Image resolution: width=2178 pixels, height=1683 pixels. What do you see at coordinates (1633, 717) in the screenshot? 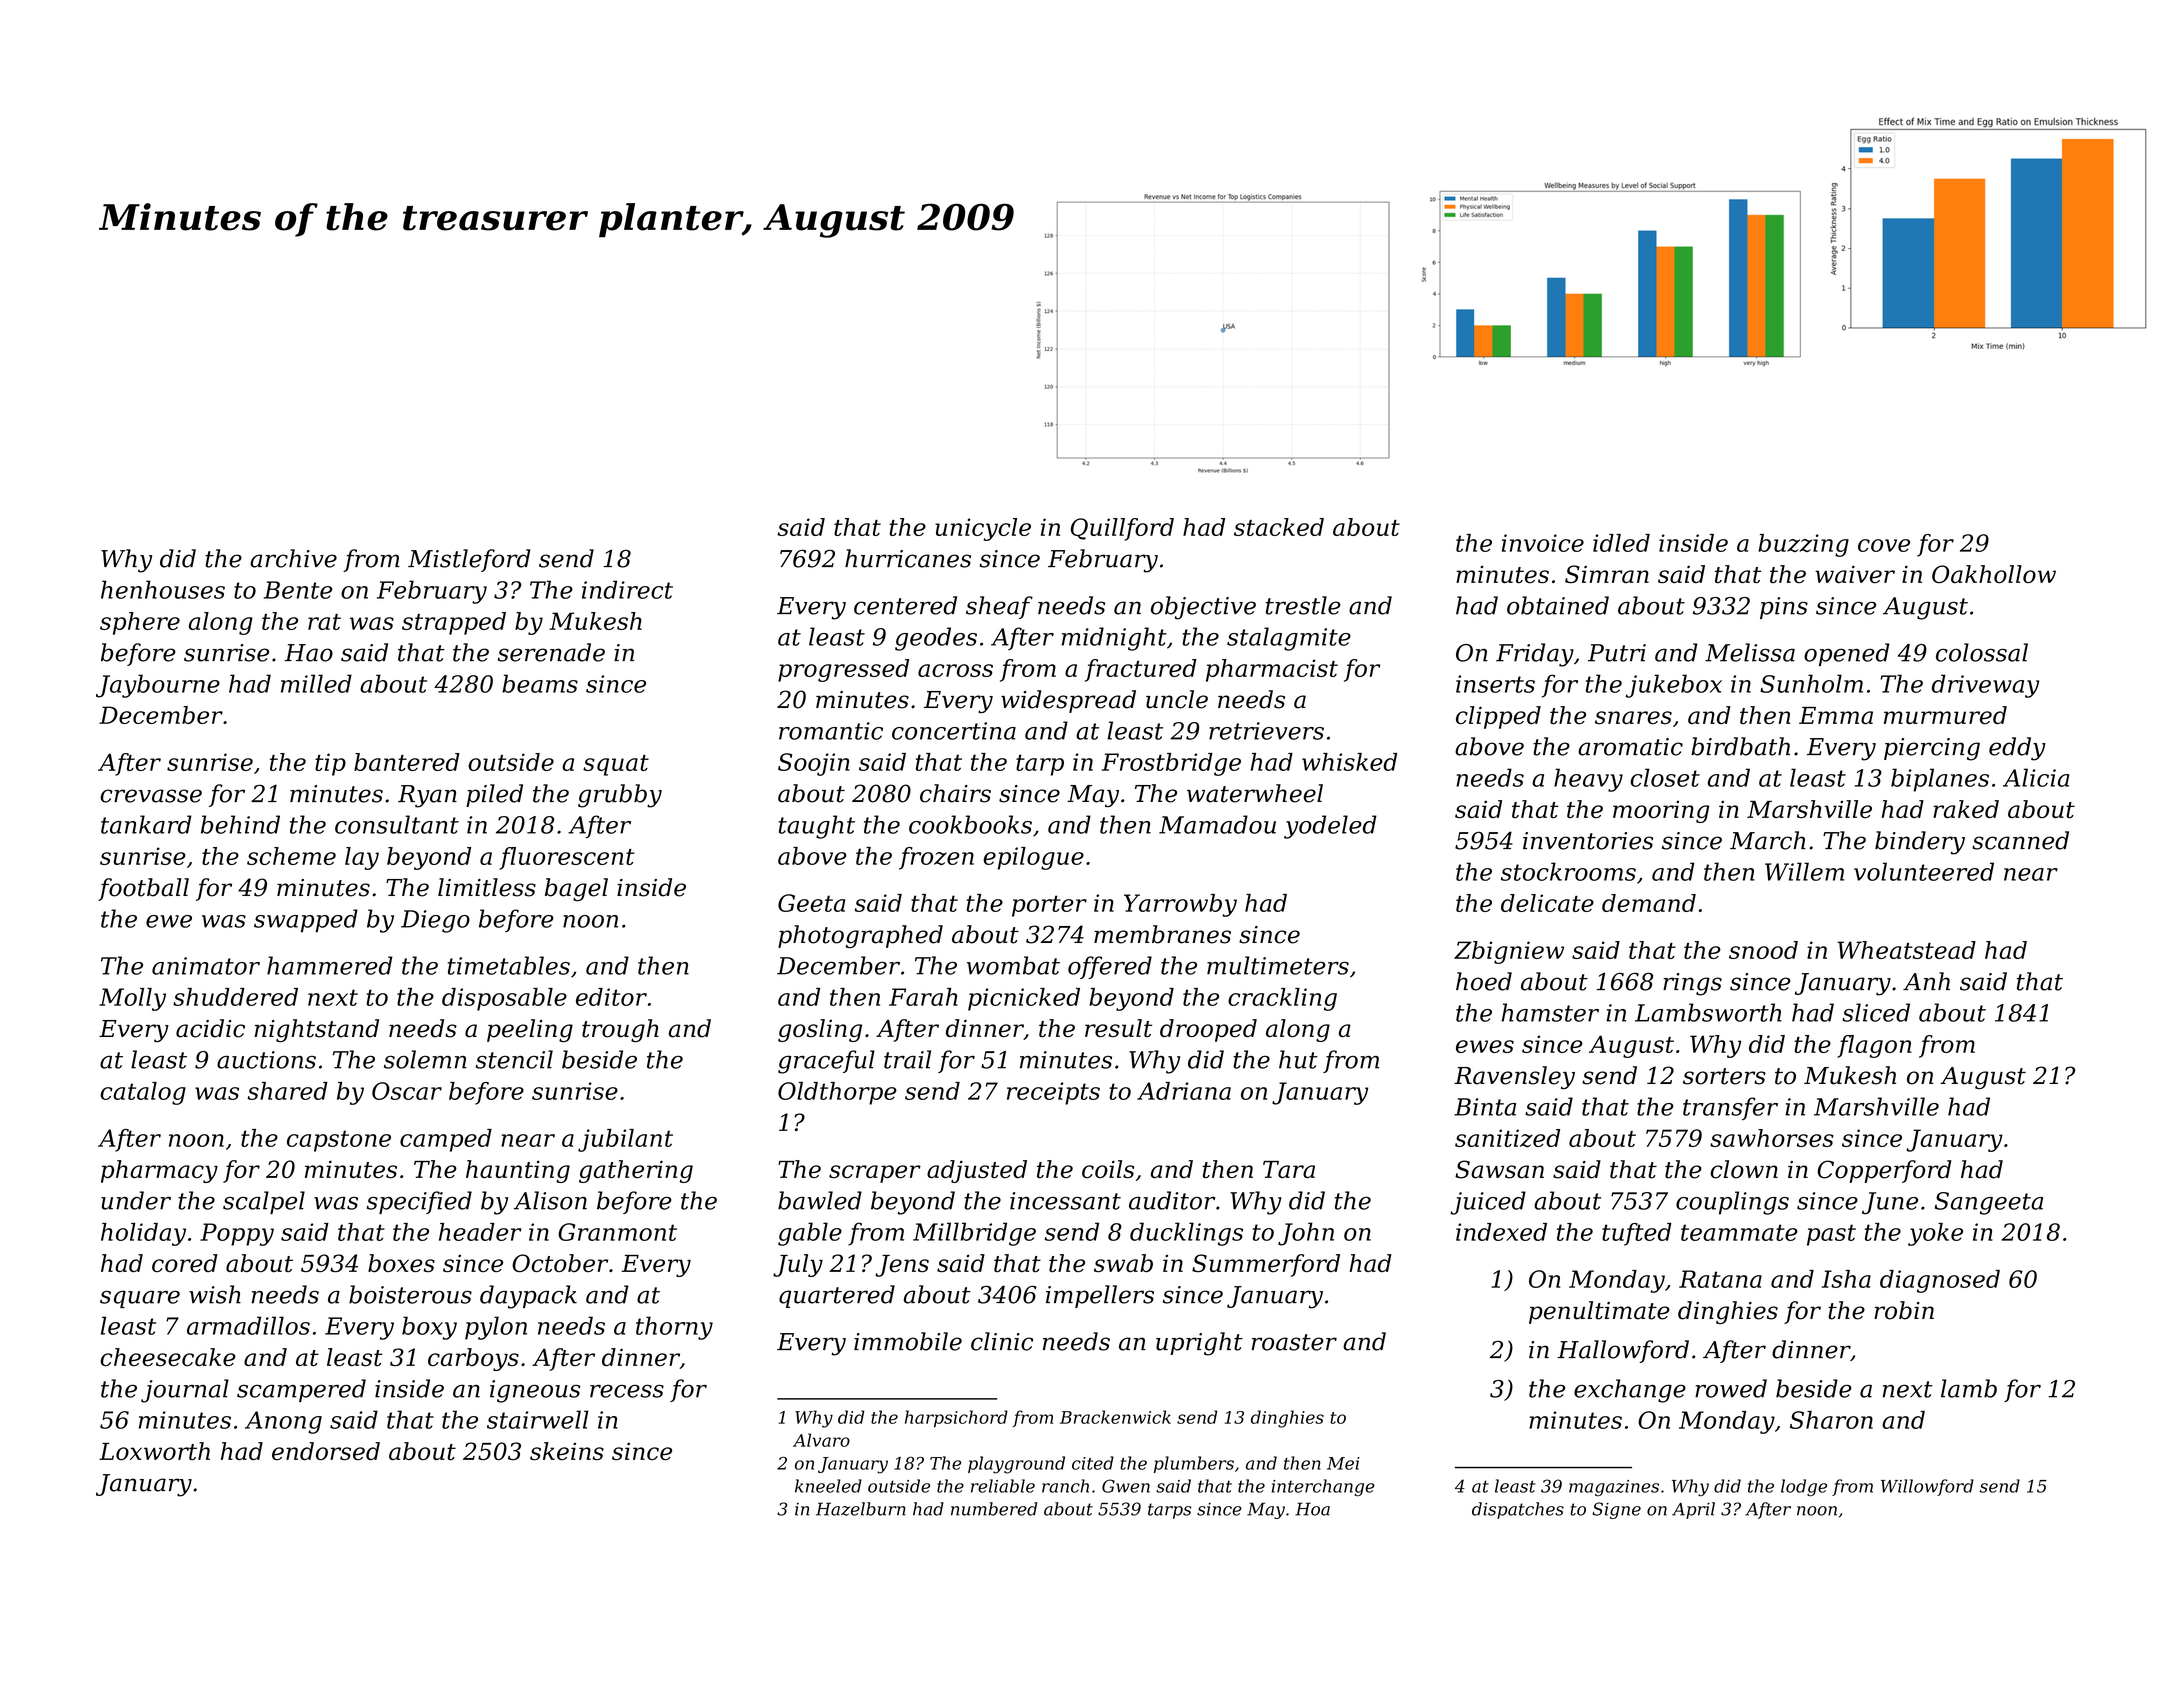
I see `snares` at bounding box center [1633, 717].
